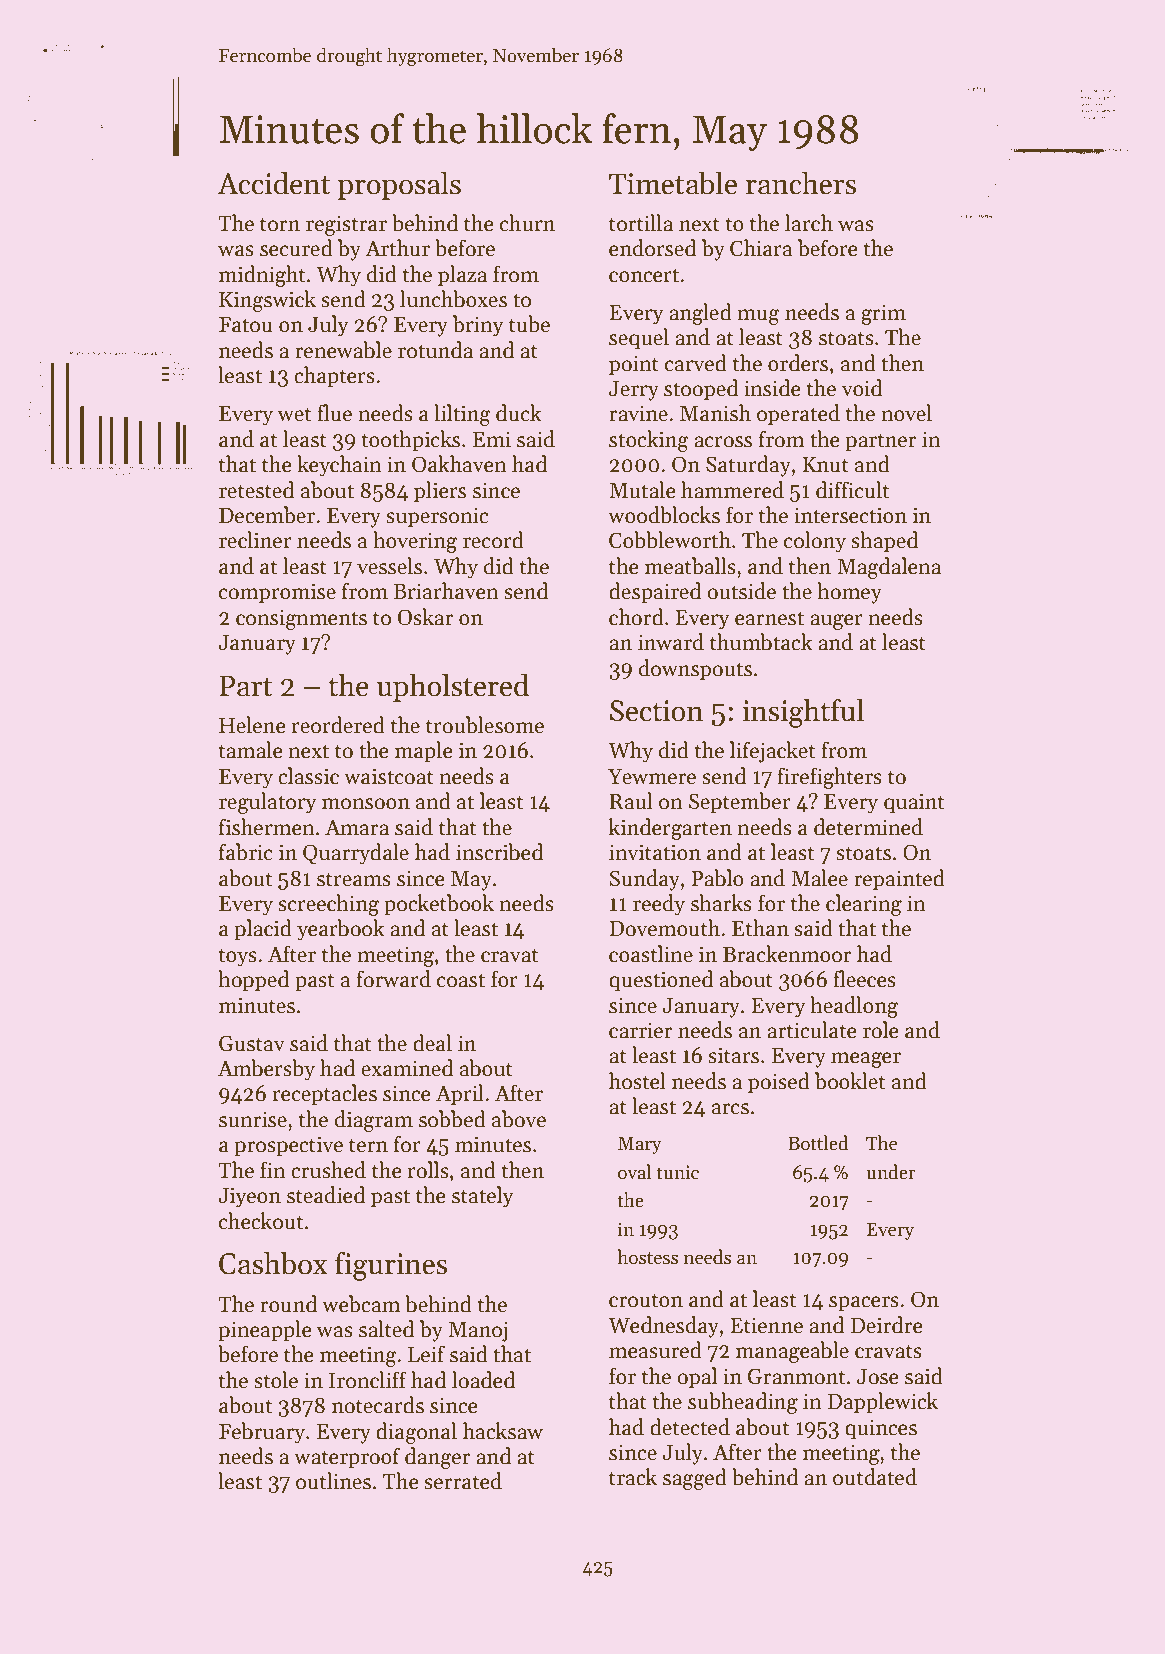  I want to click on midnight, so click(262, 276).
